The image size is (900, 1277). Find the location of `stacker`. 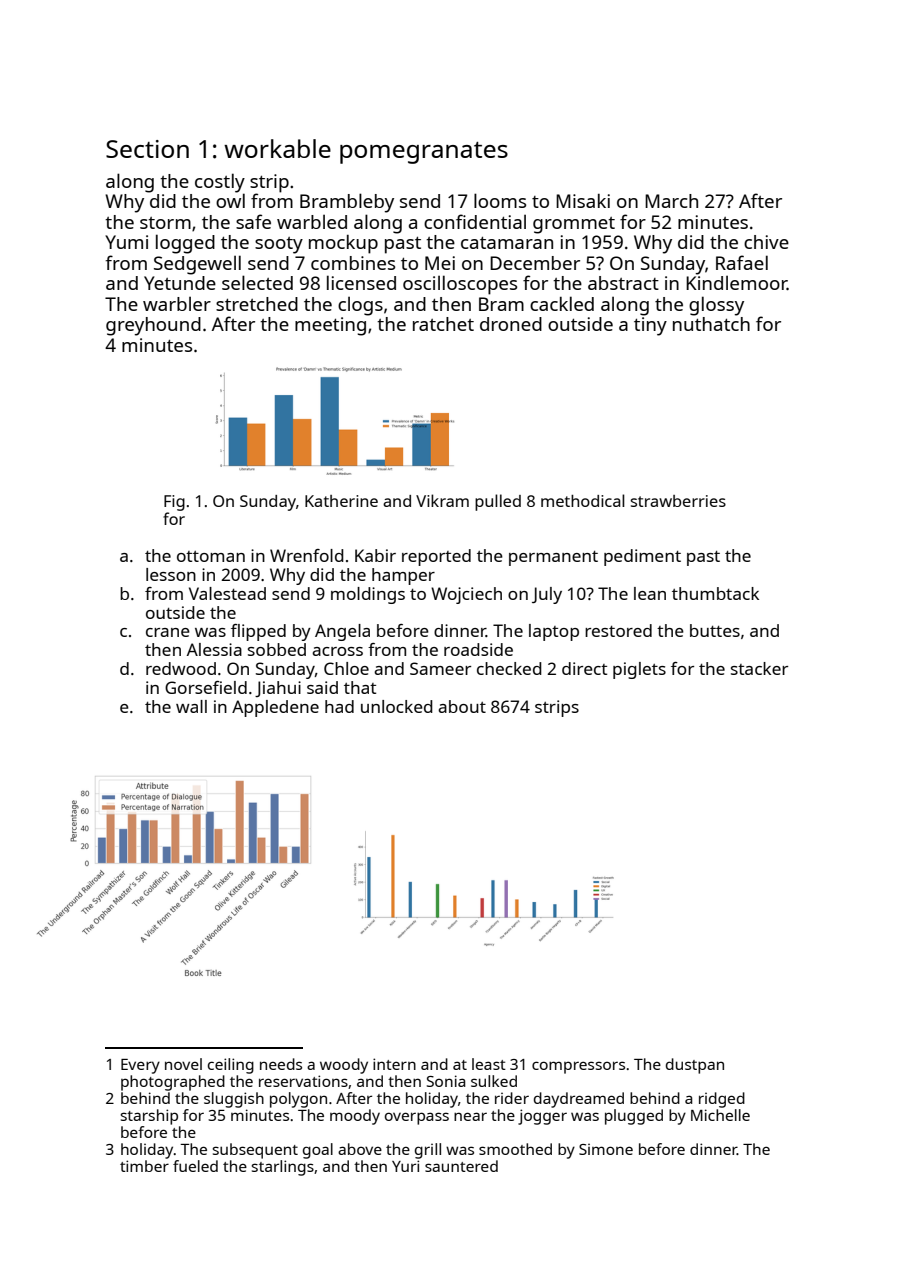

stacker is located at coordinates (759, 668).
